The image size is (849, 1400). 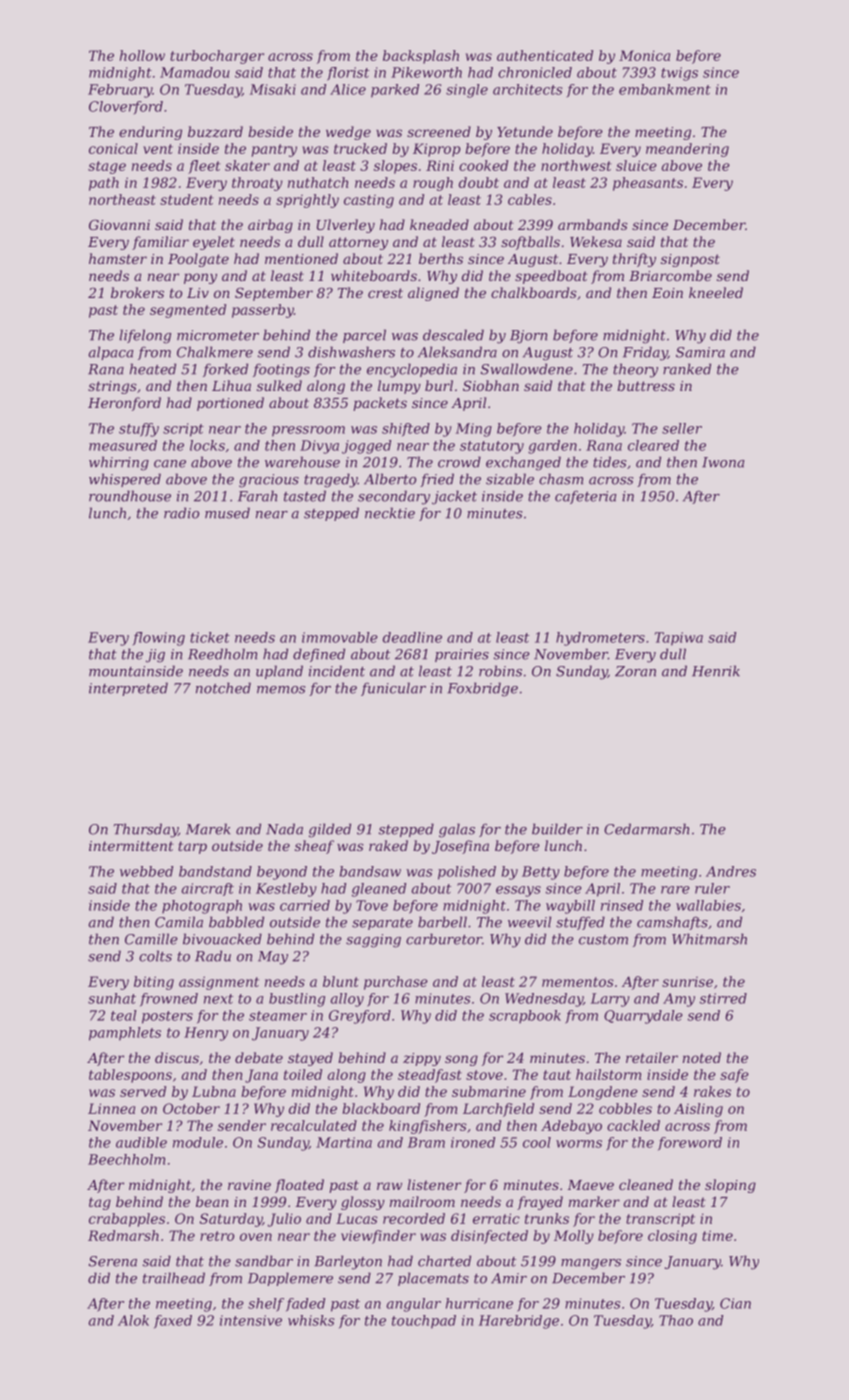 I want to click on eyelet, so click(x=214, y=243).
